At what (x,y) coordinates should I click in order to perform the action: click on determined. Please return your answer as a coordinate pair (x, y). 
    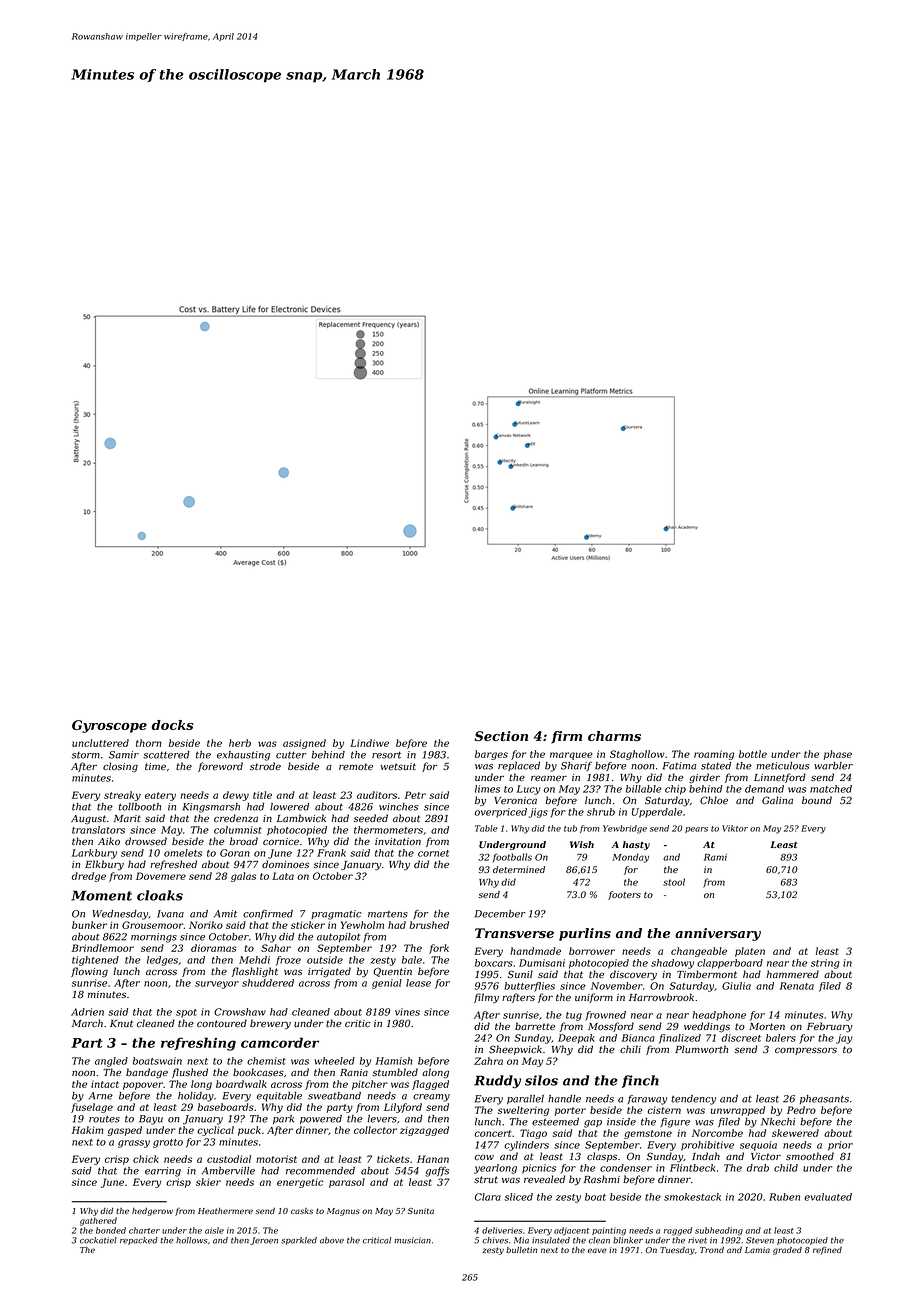
    Looking at the image, I should click on (519, 869).
